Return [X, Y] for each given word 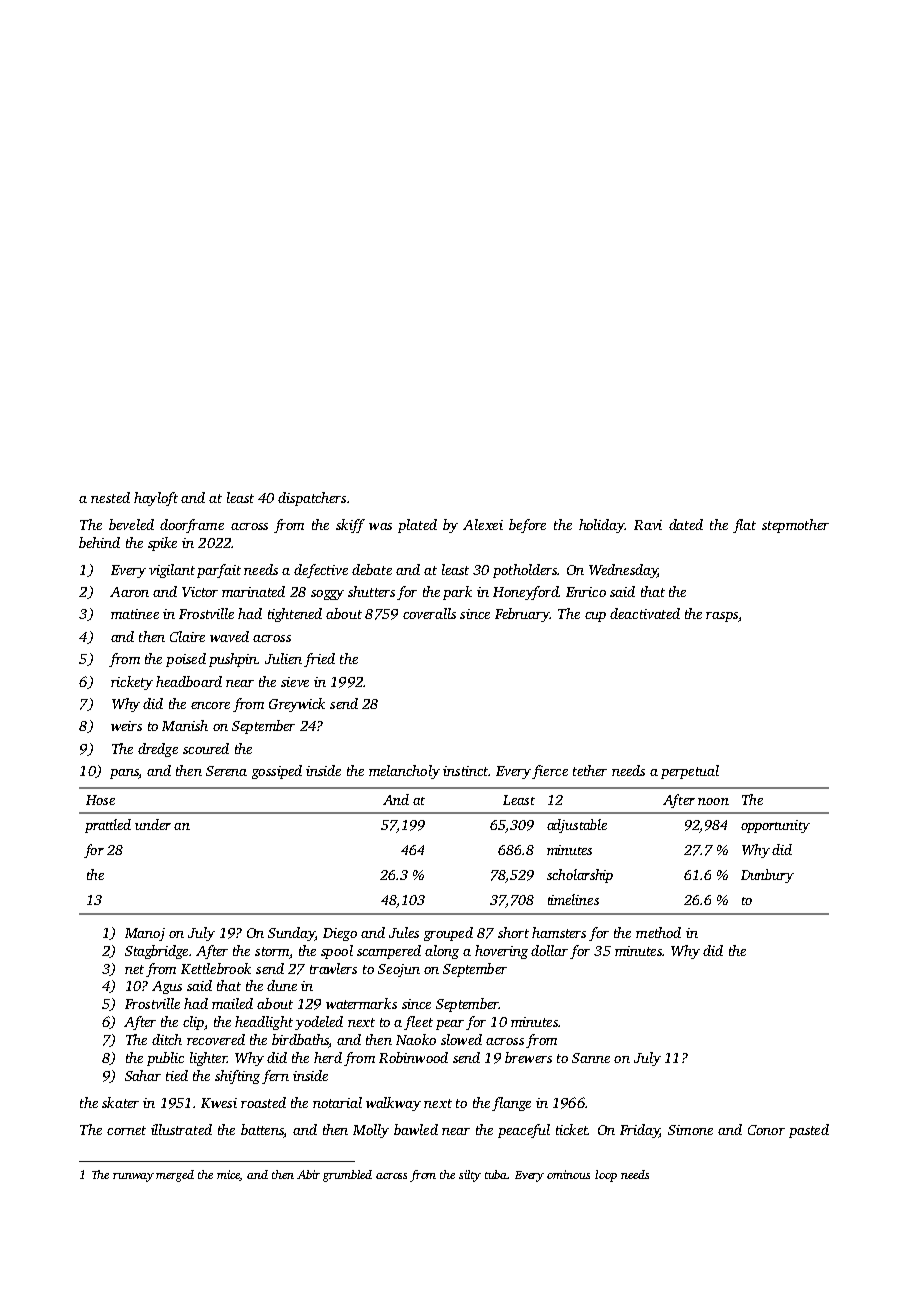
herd [328, 1057]
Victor [200, 592]
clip [193, 1023]
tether [590, 770]
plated [417, 526]
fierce [550, 772]
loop [606, 1176]
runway [133, 1177]
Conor [766, 1130]
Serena [226, 771]
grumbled [347, 1176]
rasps [722, 617]
